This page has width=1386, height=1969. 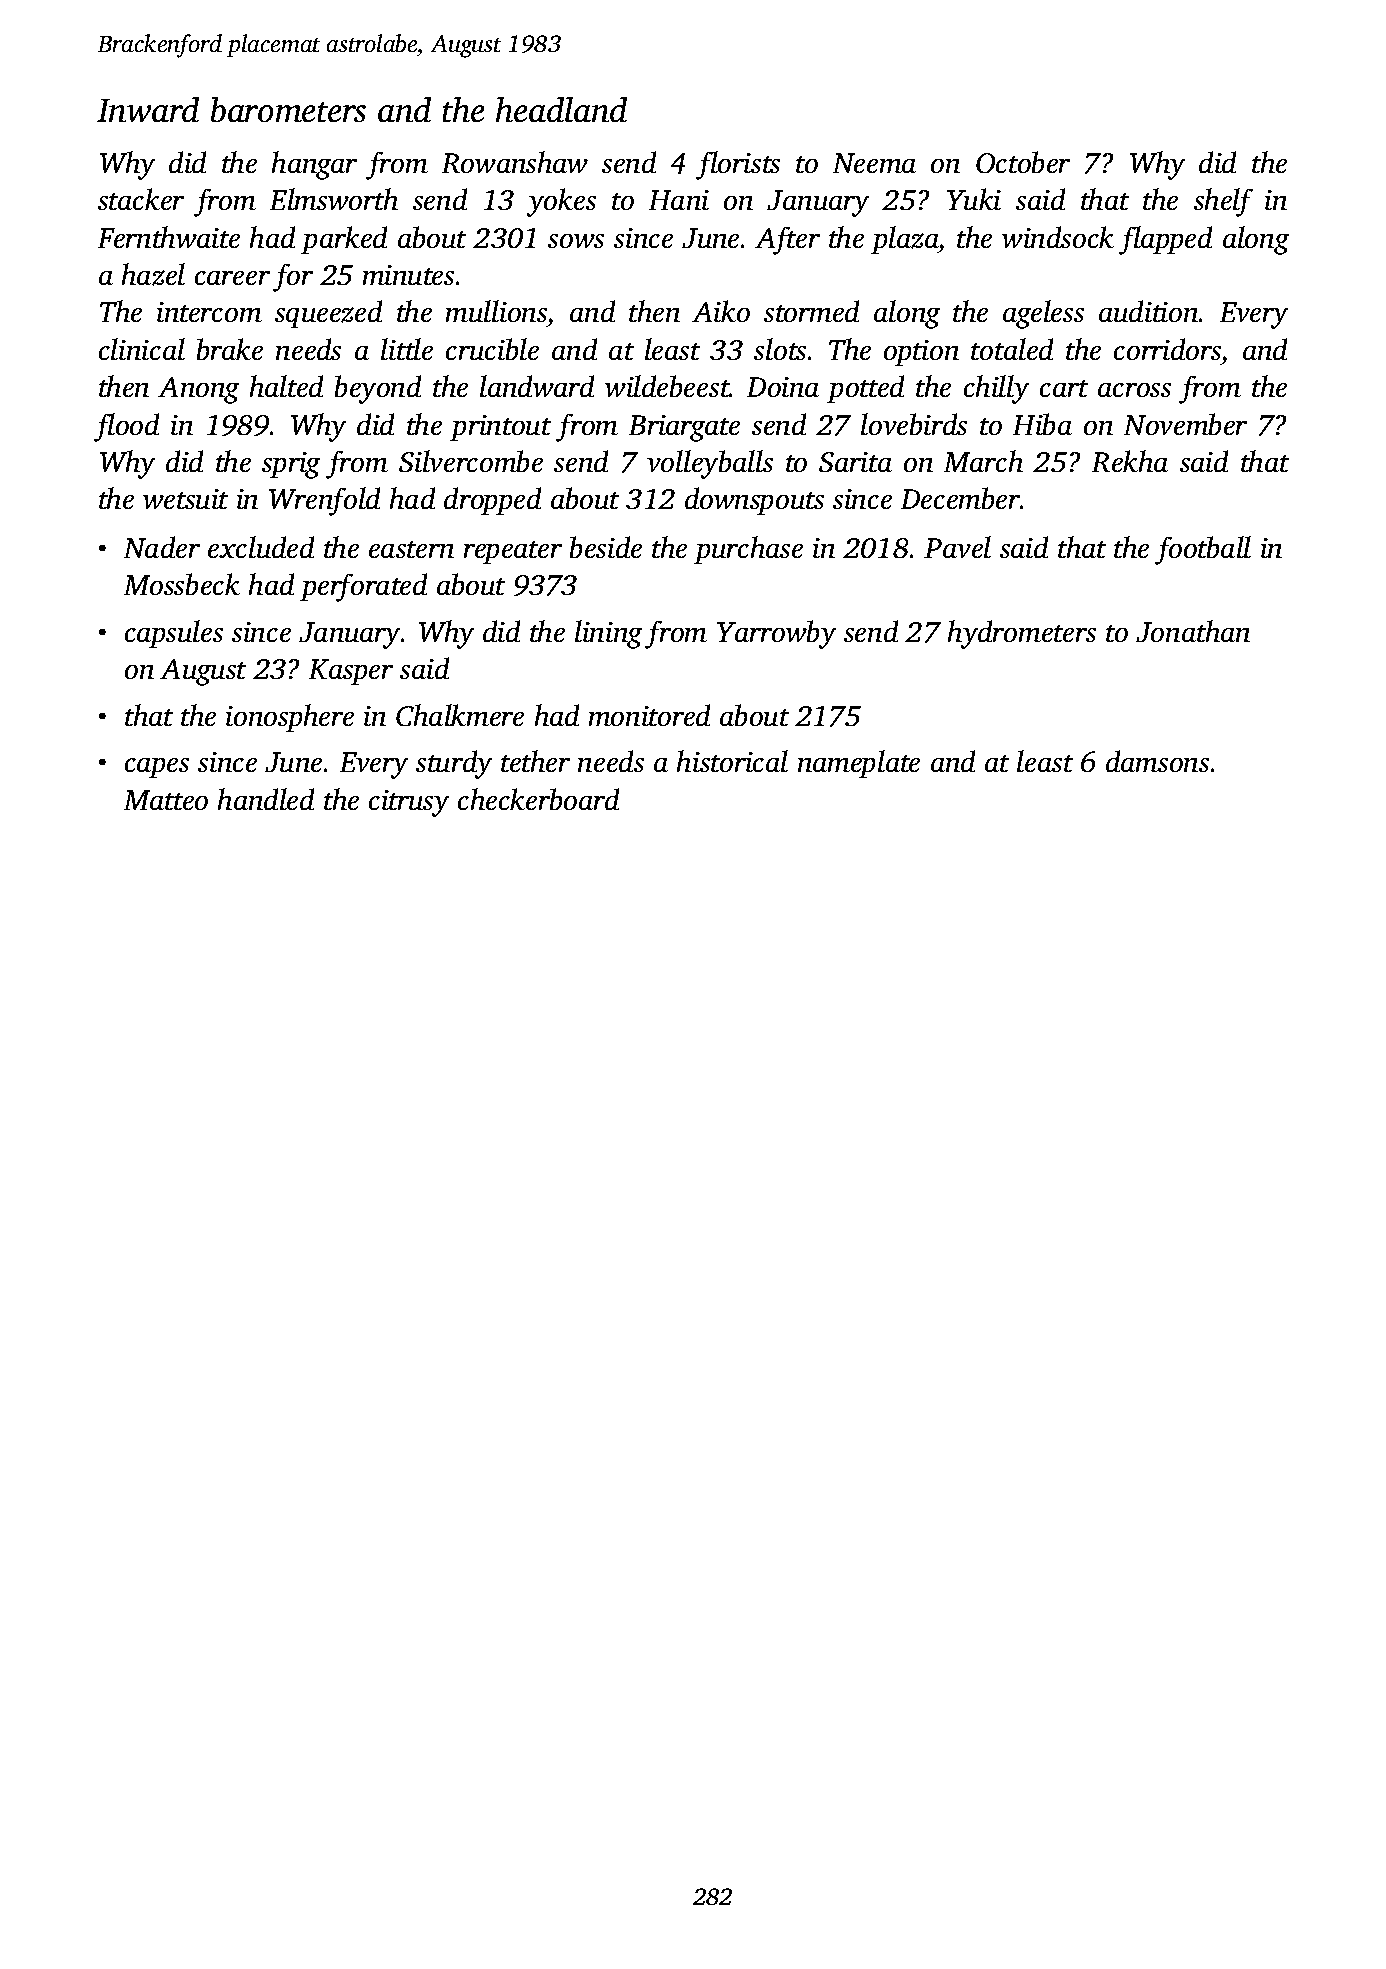 I want to click on Kasper, so click(x=351, y=672).
